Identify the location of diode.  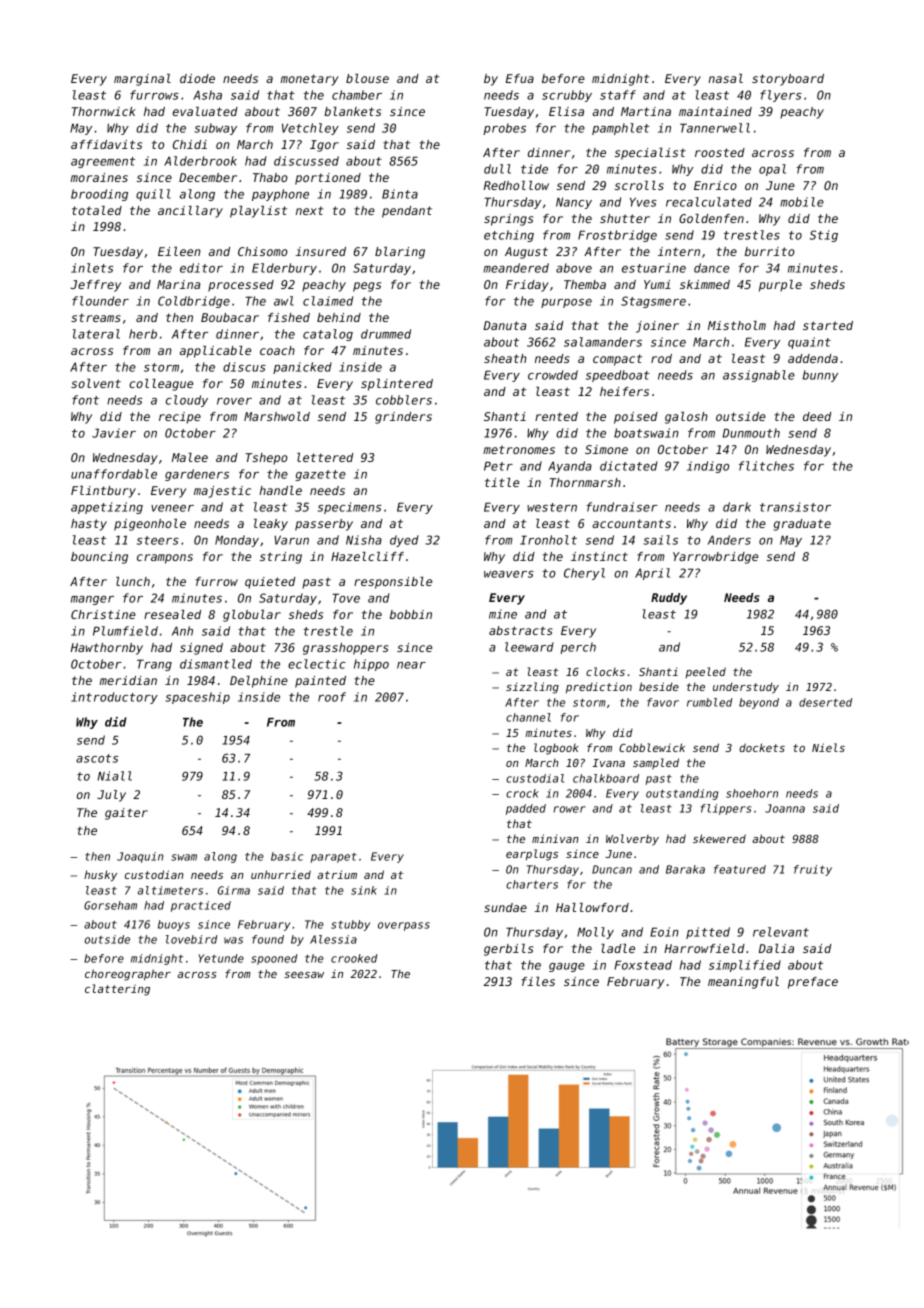
(197, 78).
